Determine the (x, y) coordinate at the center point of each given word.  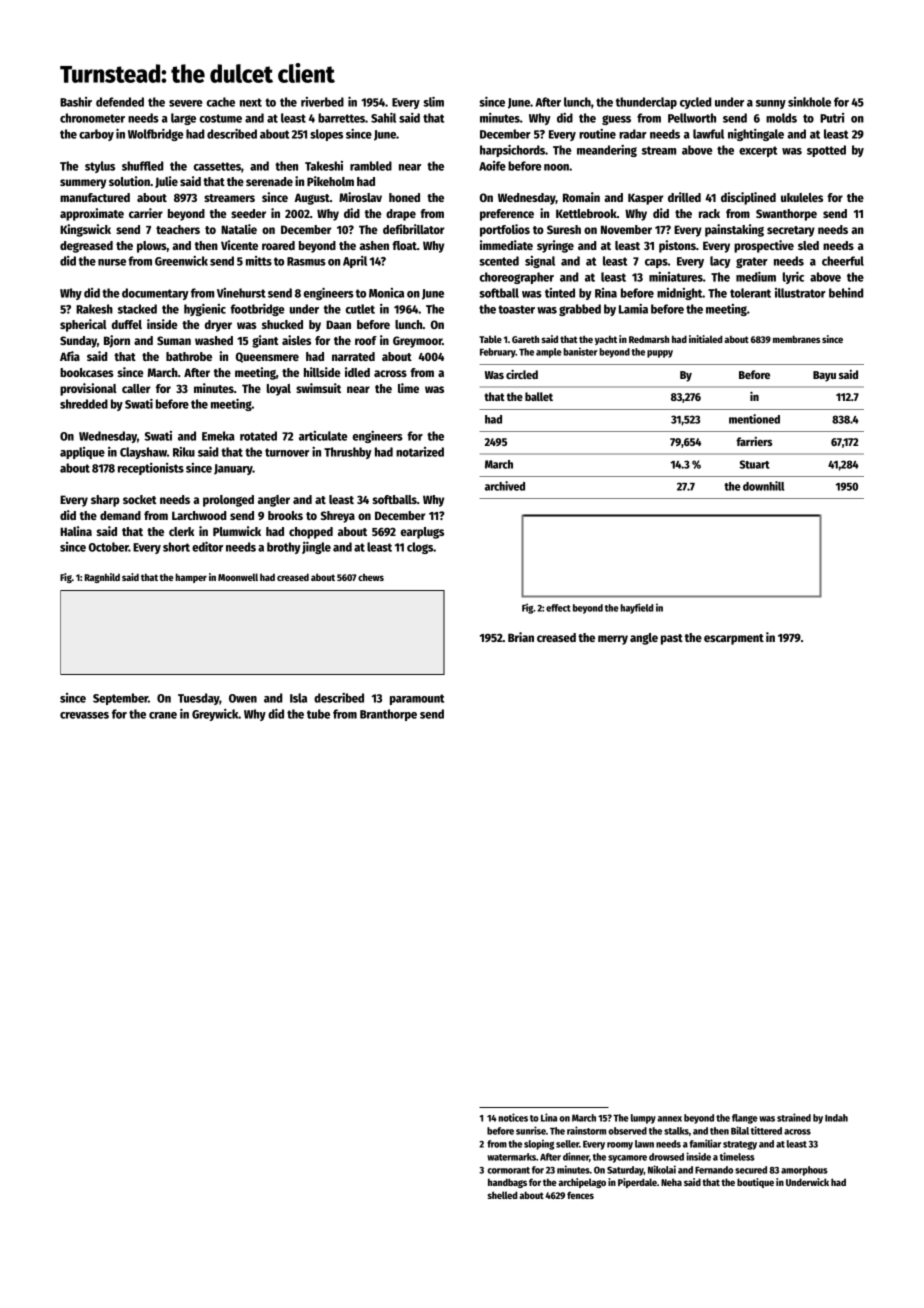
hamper (191, 578)
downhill (763, 486)
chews (371, 577)
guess (616, 120)
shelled (502, 1195)
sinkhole (809, 102)
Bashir (76, 102)
